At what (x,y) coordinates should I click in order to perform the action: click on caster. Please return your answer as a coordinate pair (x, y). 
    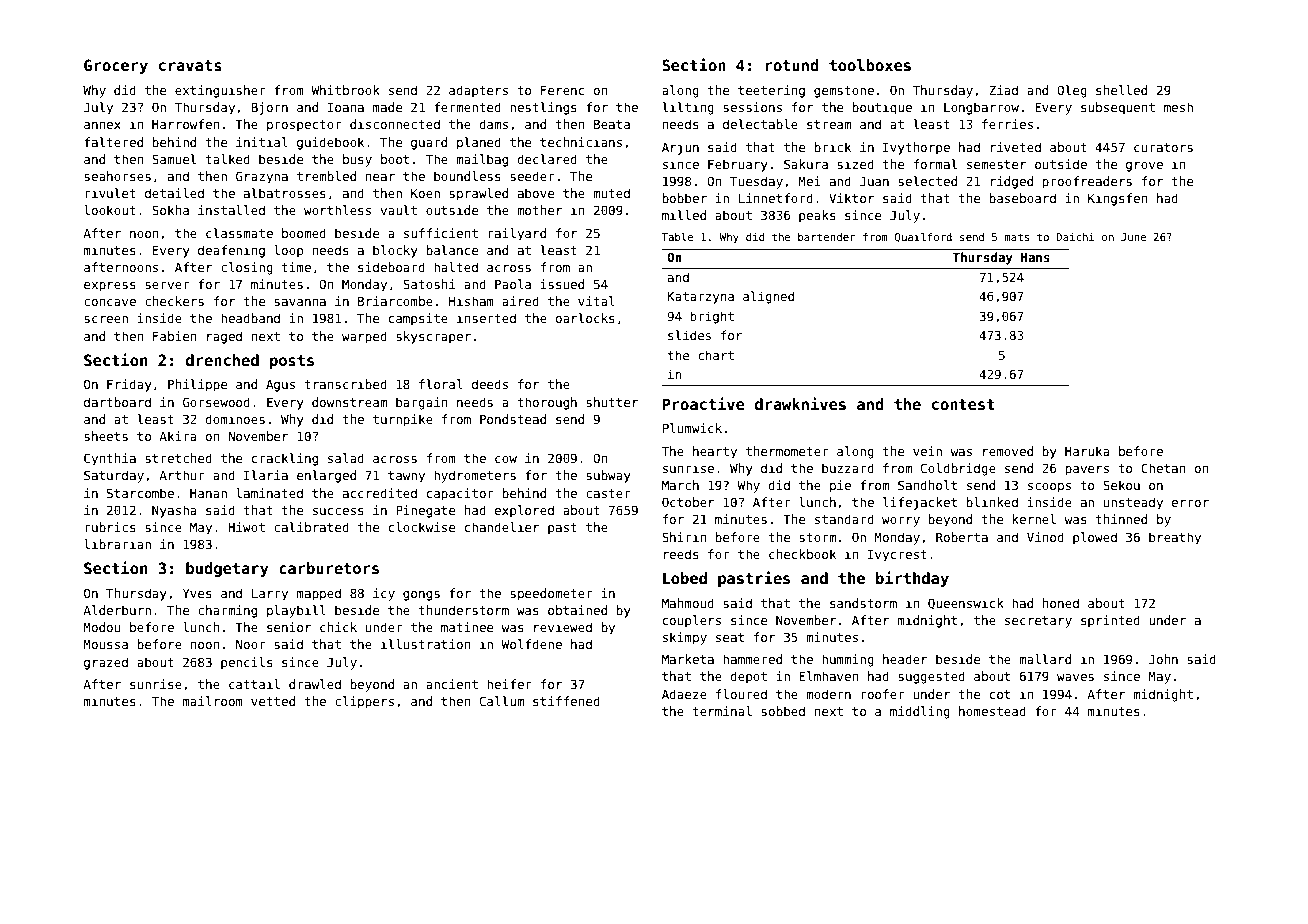
    Looking at the image, I should click on (608, 493).
